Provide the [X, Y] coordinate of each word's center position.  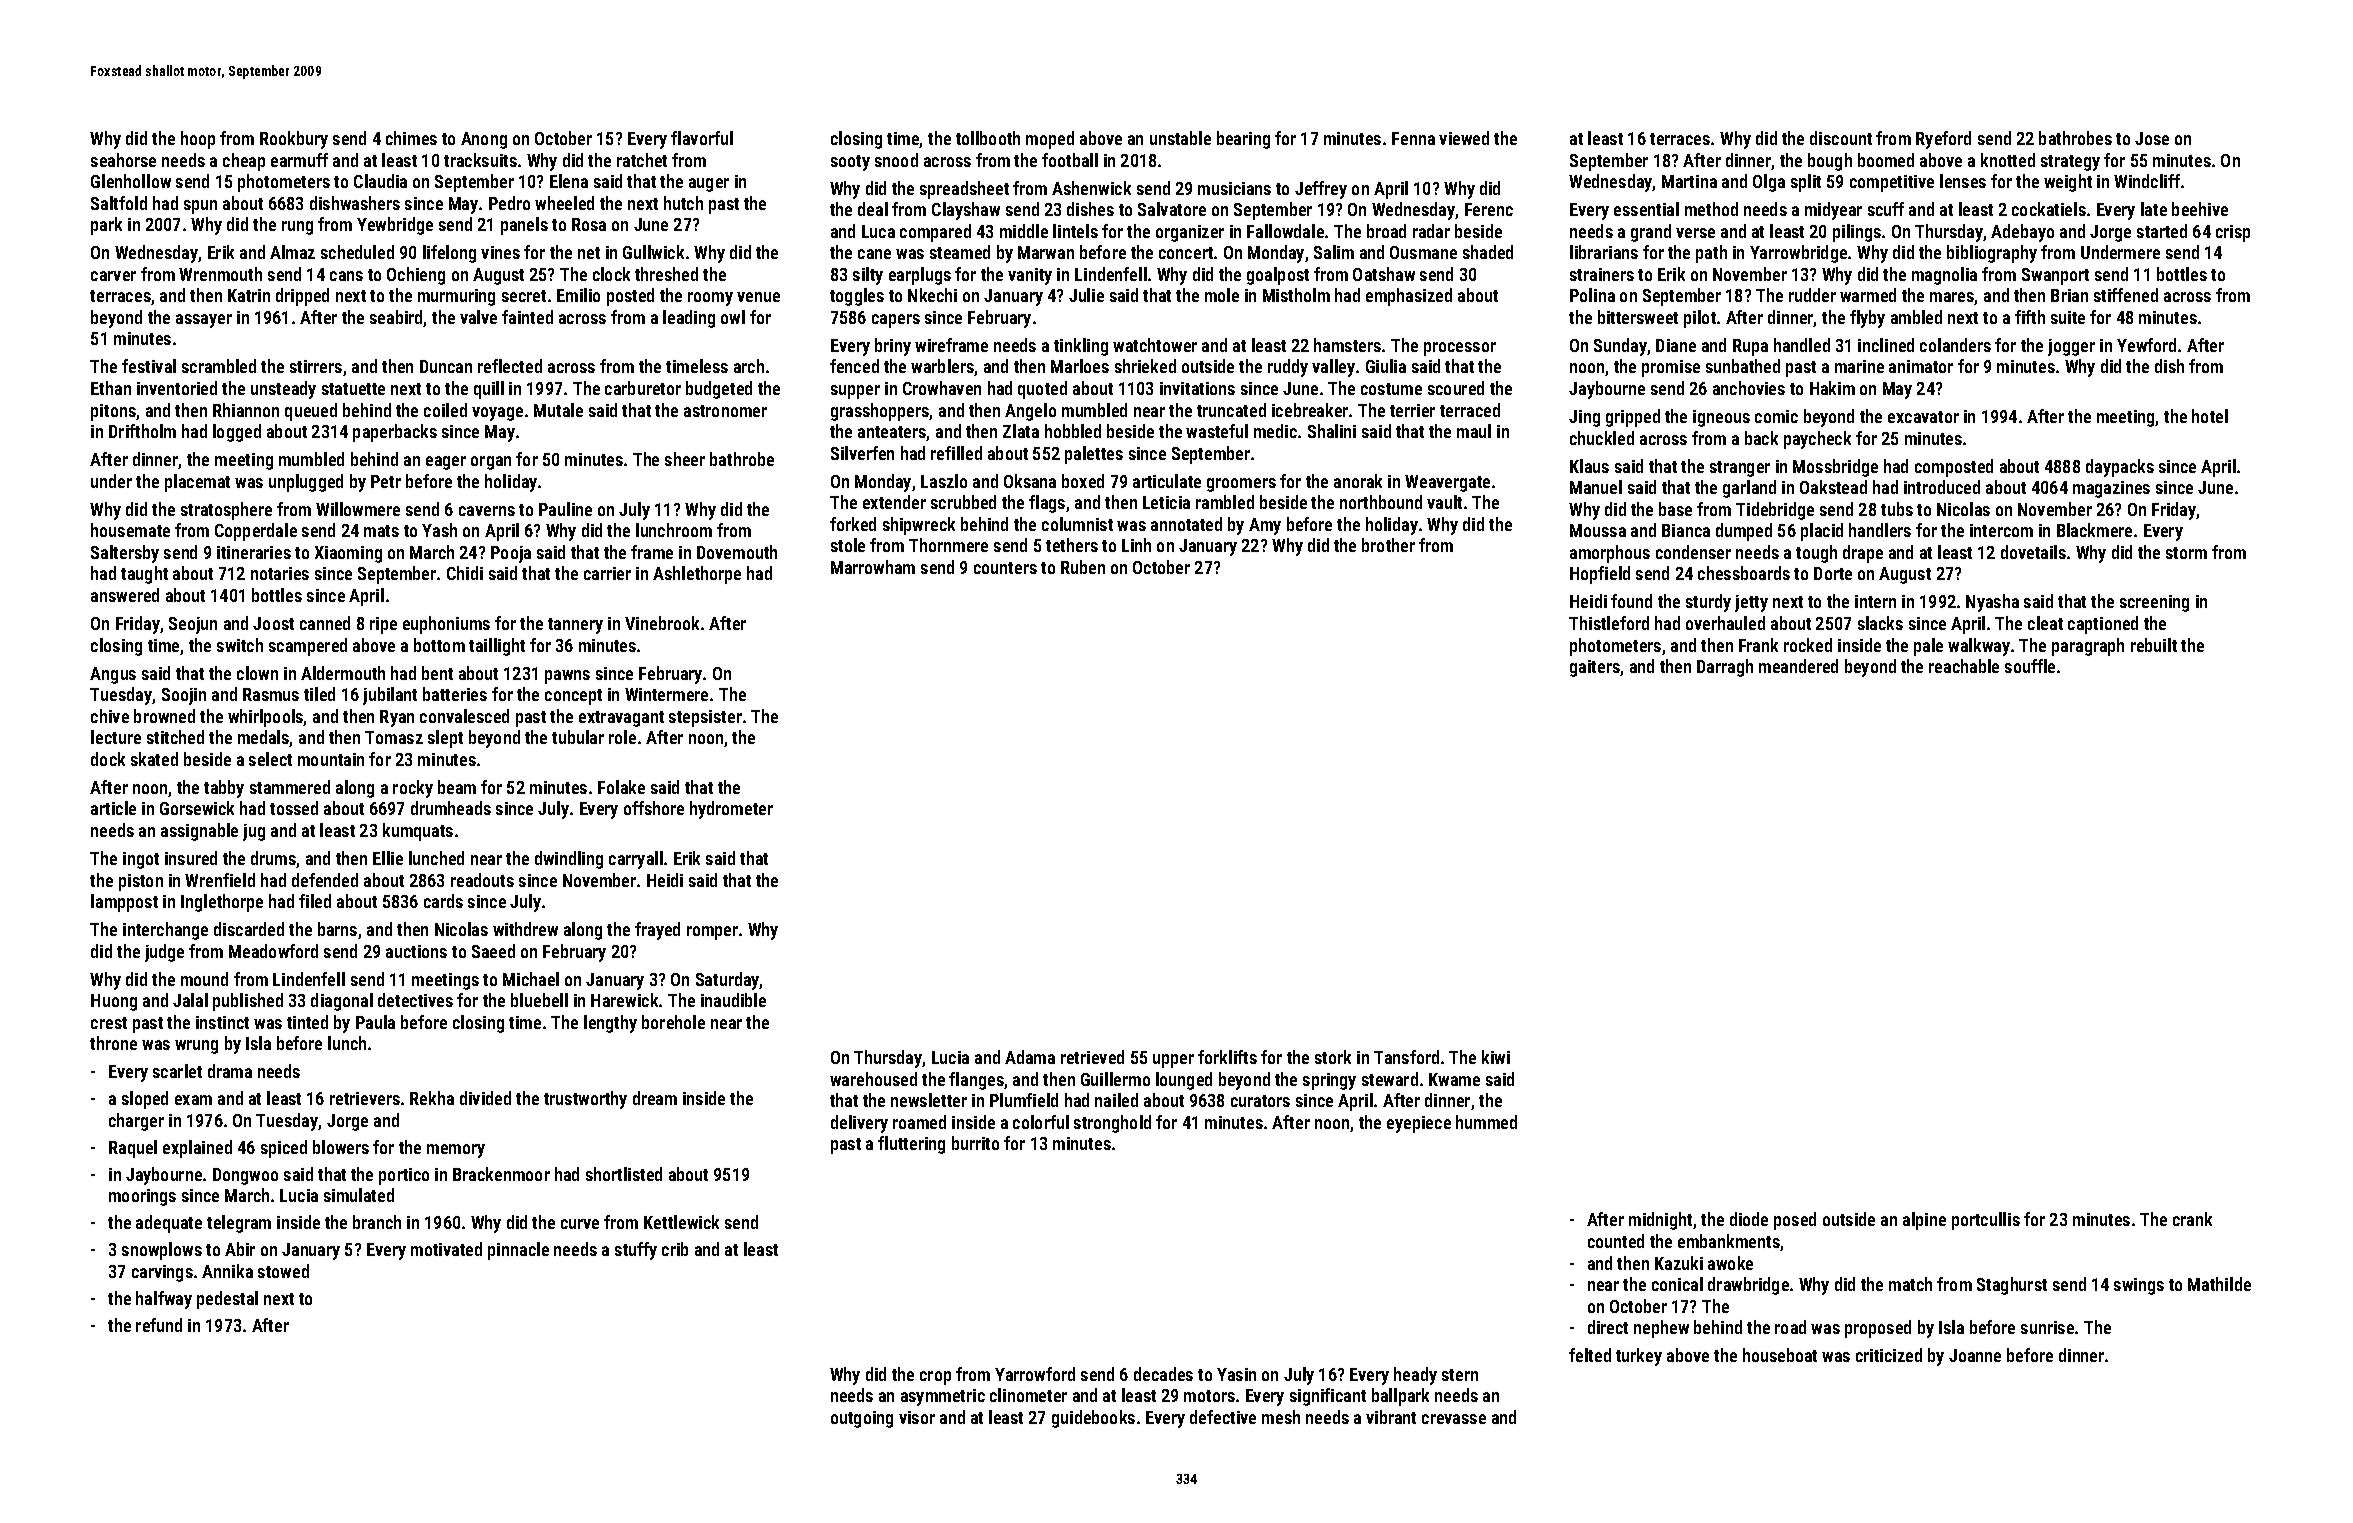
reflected [510, 366]
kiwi [1496, 1057]
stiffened [2126, 295]
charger [136, 1122]
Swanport [2055, 276]
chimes [411, 138]
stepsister [705, 718]
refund [159, 1325]
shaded [1488, 252]
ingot [141, 860]
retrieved [1092, 1057]
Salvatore [1172, 209]
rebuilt [2154, 645]
